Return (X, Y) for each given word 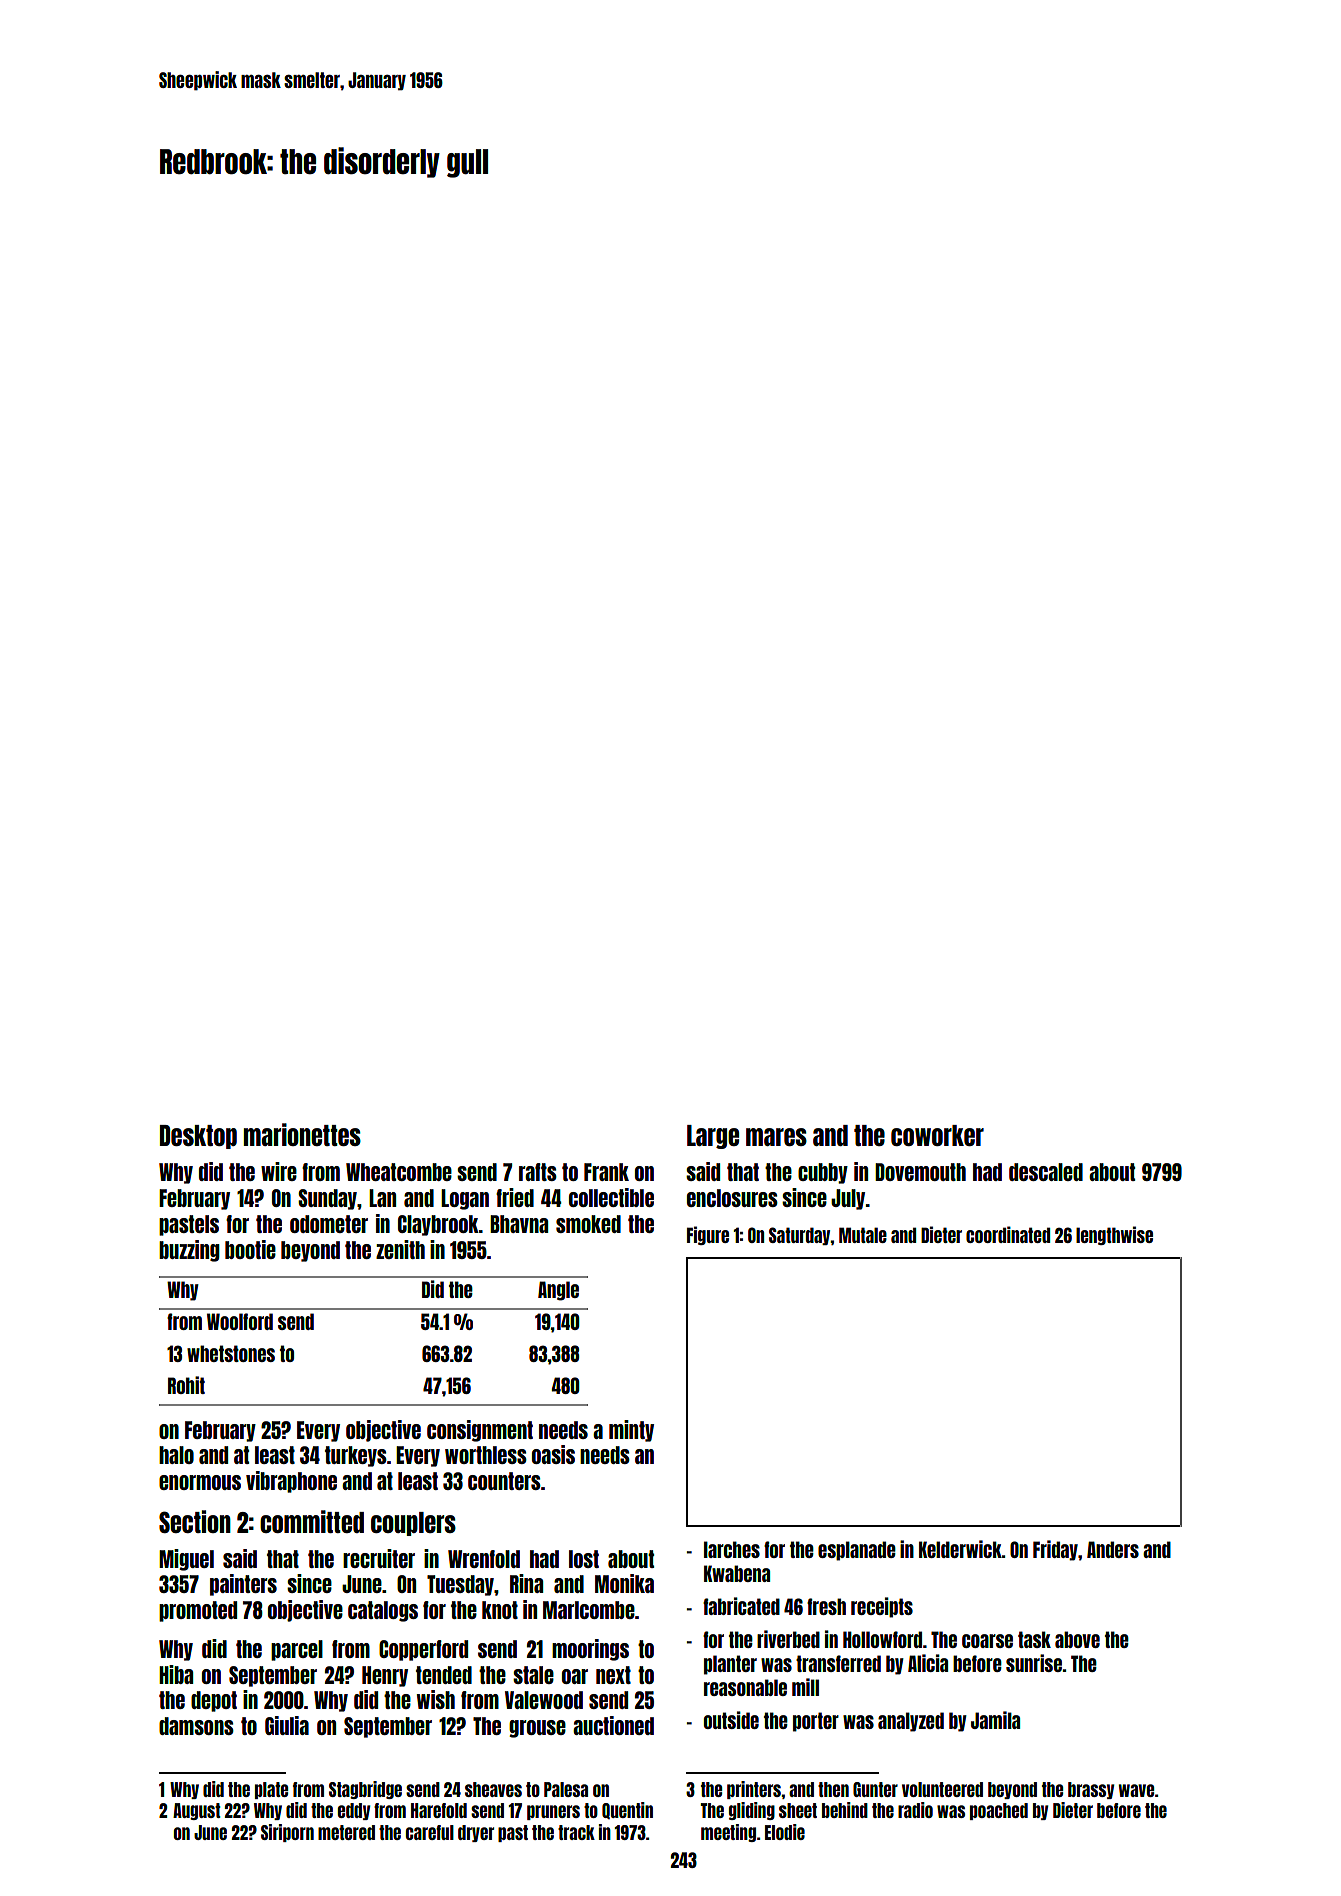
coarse (987, 1641)
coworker (937, 1135)
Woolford (240, 1321)
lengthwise (1114, 1235)
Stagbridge (365, 1790)
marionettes (302, 1134)
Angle (558, 1291)
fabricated (741, 1606)
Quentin (627, 1810)
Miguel (186, 1560)
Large (713, 1137)
